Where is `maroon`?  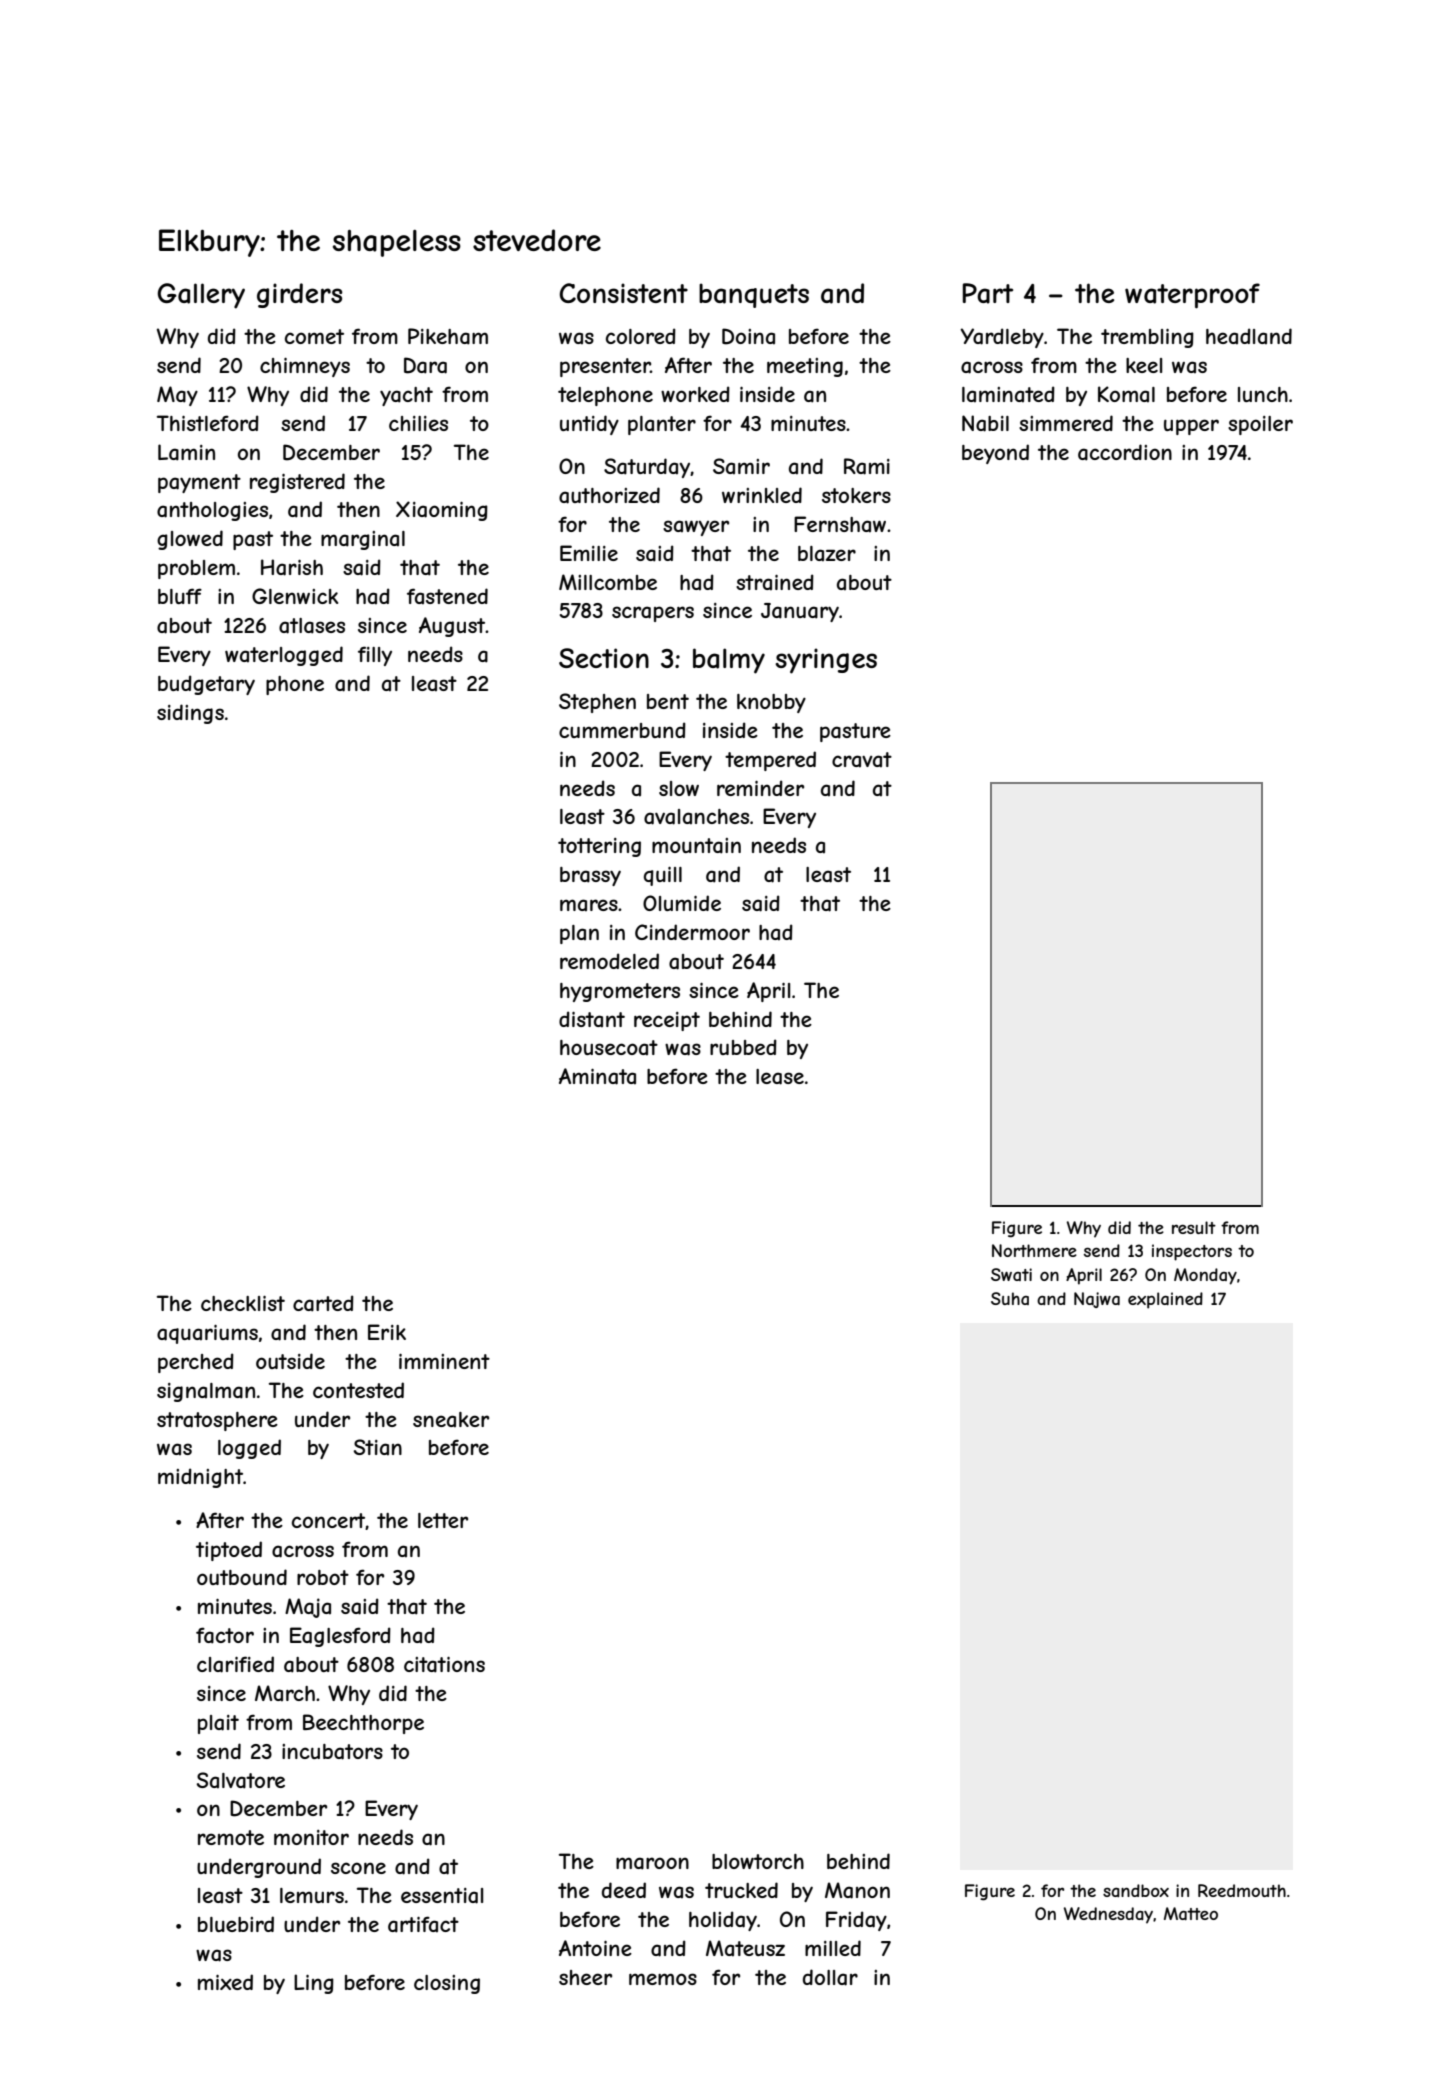 maroon is located at coordinates (652, 1863).
